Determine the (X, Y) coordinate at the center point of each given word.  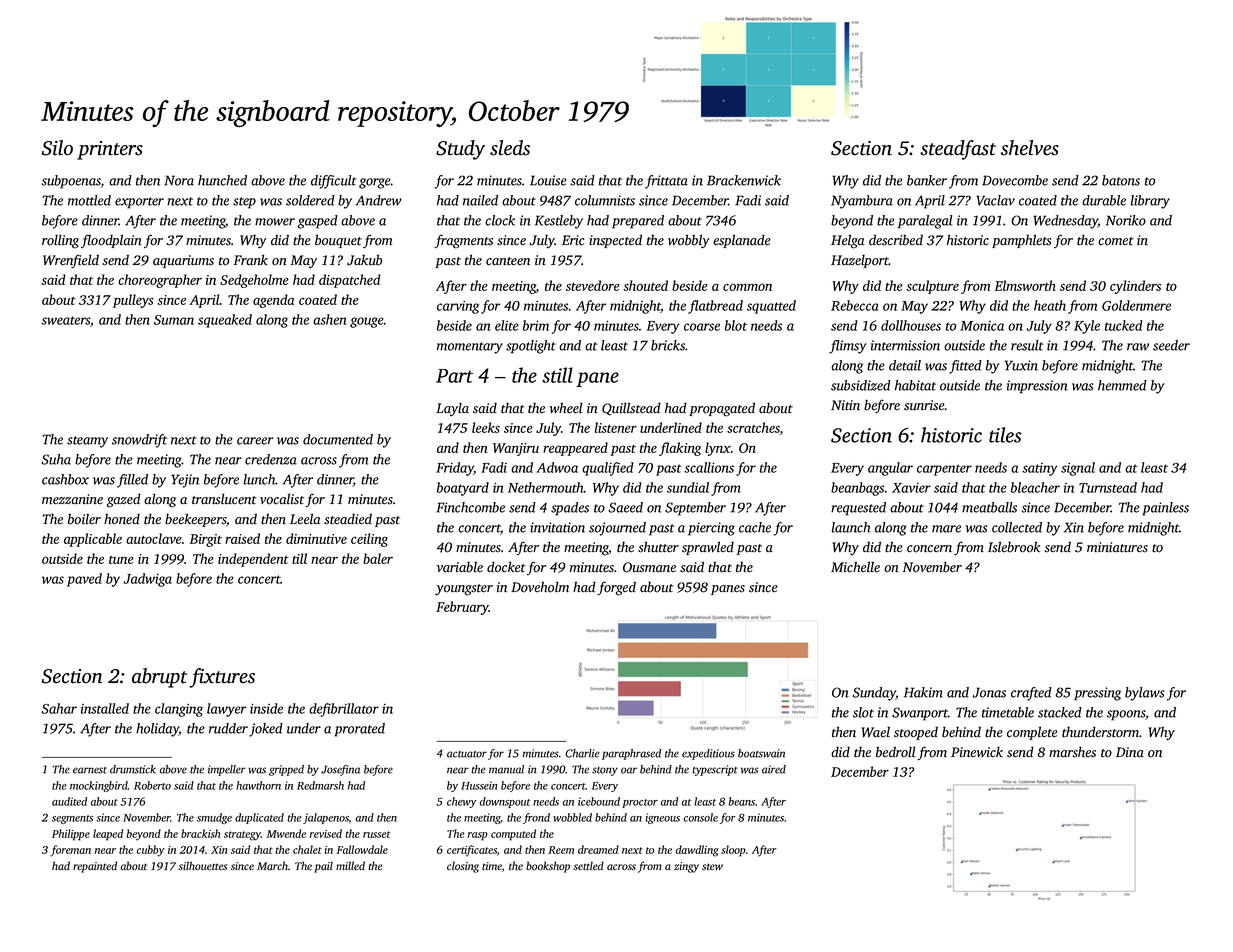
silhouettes (203, 865)
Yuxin (1021, 365)
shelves (1030, 148)
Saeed (626, 507)
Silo (57, 148)
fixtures (222, 678)
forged (617, 588)
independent (253, 560)
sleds (510, 148)
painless (1166, 509)
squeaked (225, 321)
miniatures (1117, 547)
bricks (668, 345)
